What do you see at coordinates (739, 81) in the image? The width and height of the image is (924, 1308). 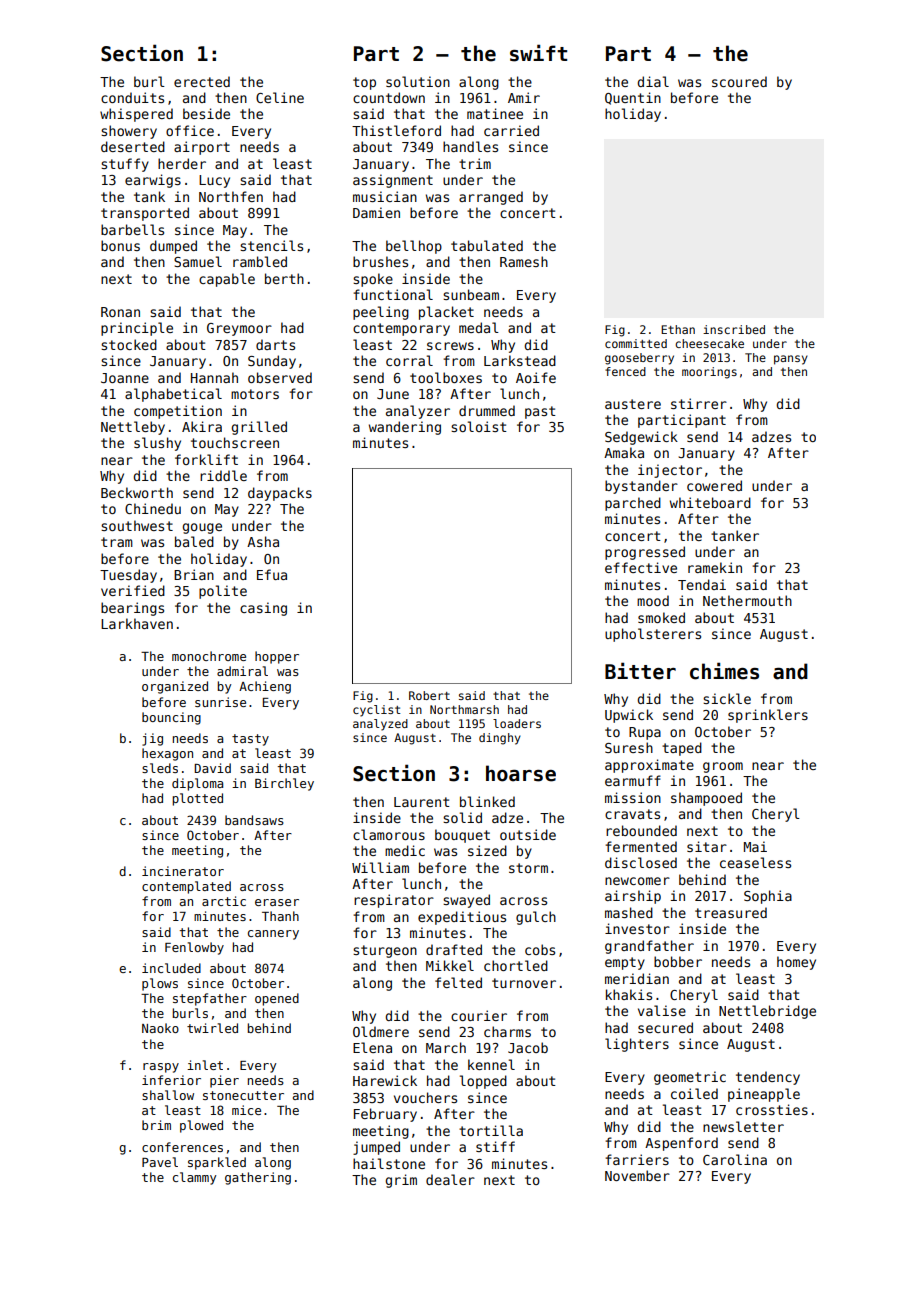 I see `scoured` at bounding box center [739, 81].
